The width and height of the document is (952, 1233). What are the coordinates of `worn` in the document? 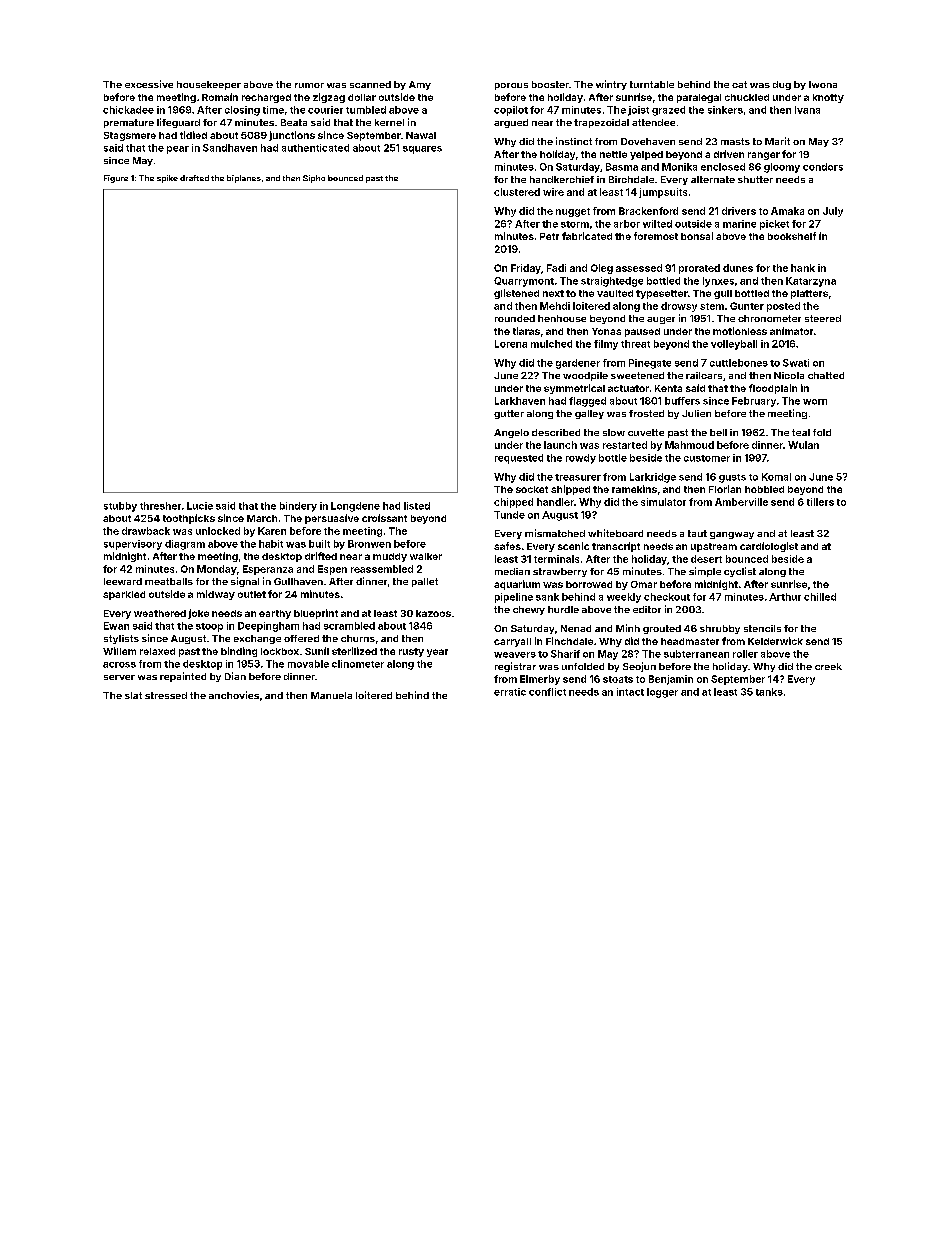 It's located at (815, 402).
